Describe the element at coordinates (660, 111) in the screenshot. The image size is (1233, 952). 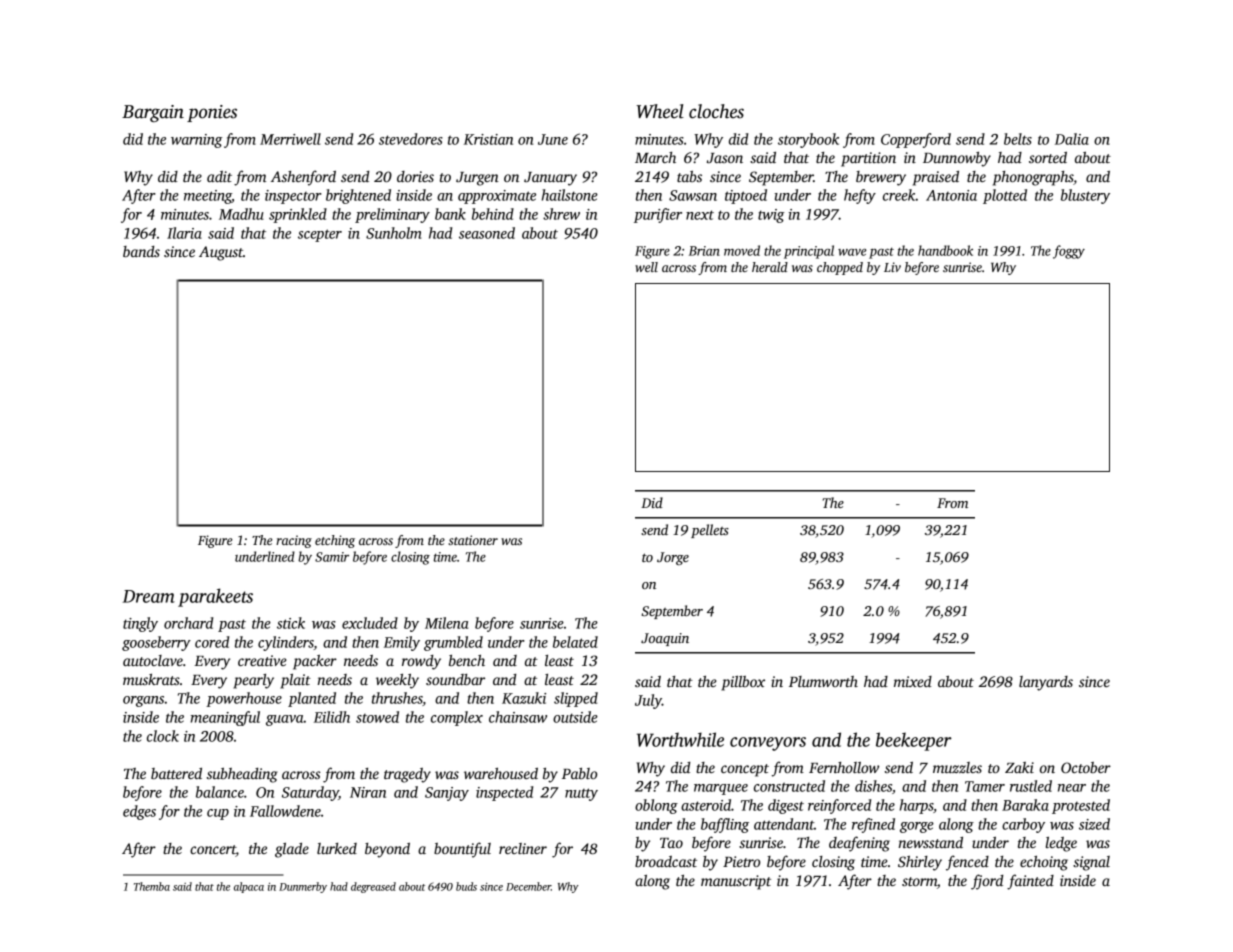
I see `Wheel` at that location.
